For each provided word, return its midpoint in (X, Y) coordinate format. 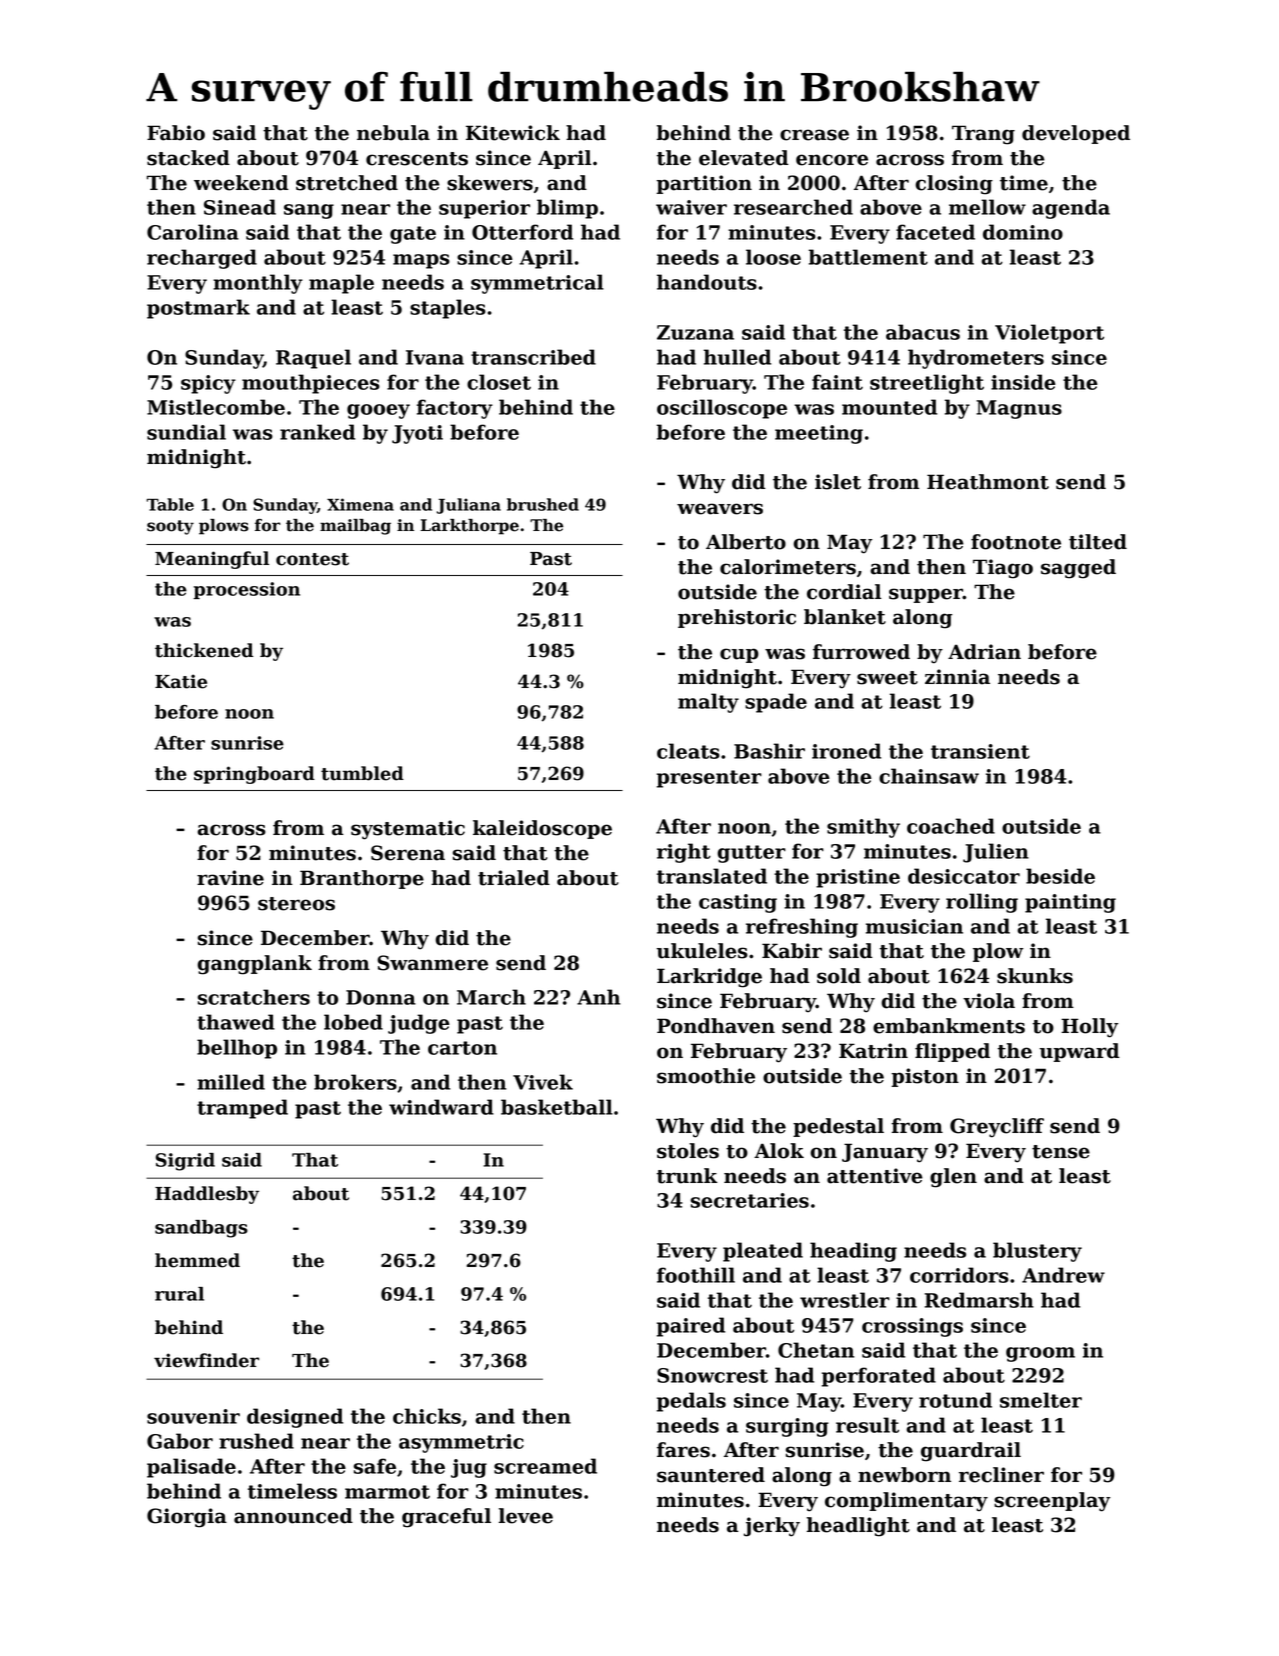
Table (170, 504)
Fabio (176, 133)
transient (980, 751)
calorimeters (788, 567)
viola (989, 1001)
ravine (230, 878)
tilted (1098, 542)
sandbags (201, 1229)
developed (1076, 134)
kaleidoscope (542, 829)
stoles (688, 1151)
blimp (567, 209)
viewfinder (206, 1360)
